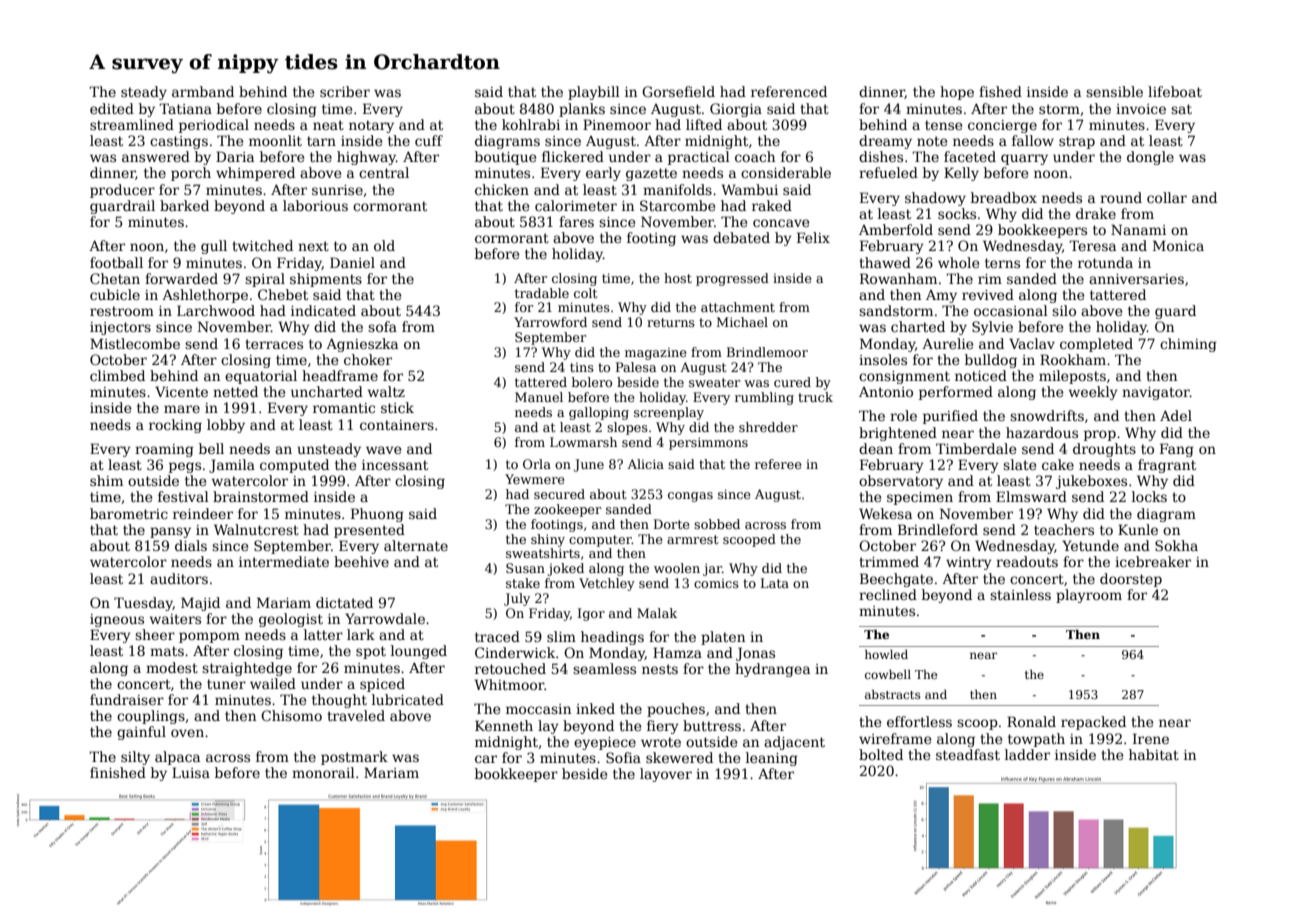 The height and width of the screenshot is (924, 1308). Describe the element at coordinates (736, 110) in the screenshot. I see `Giorgia` at that location.
